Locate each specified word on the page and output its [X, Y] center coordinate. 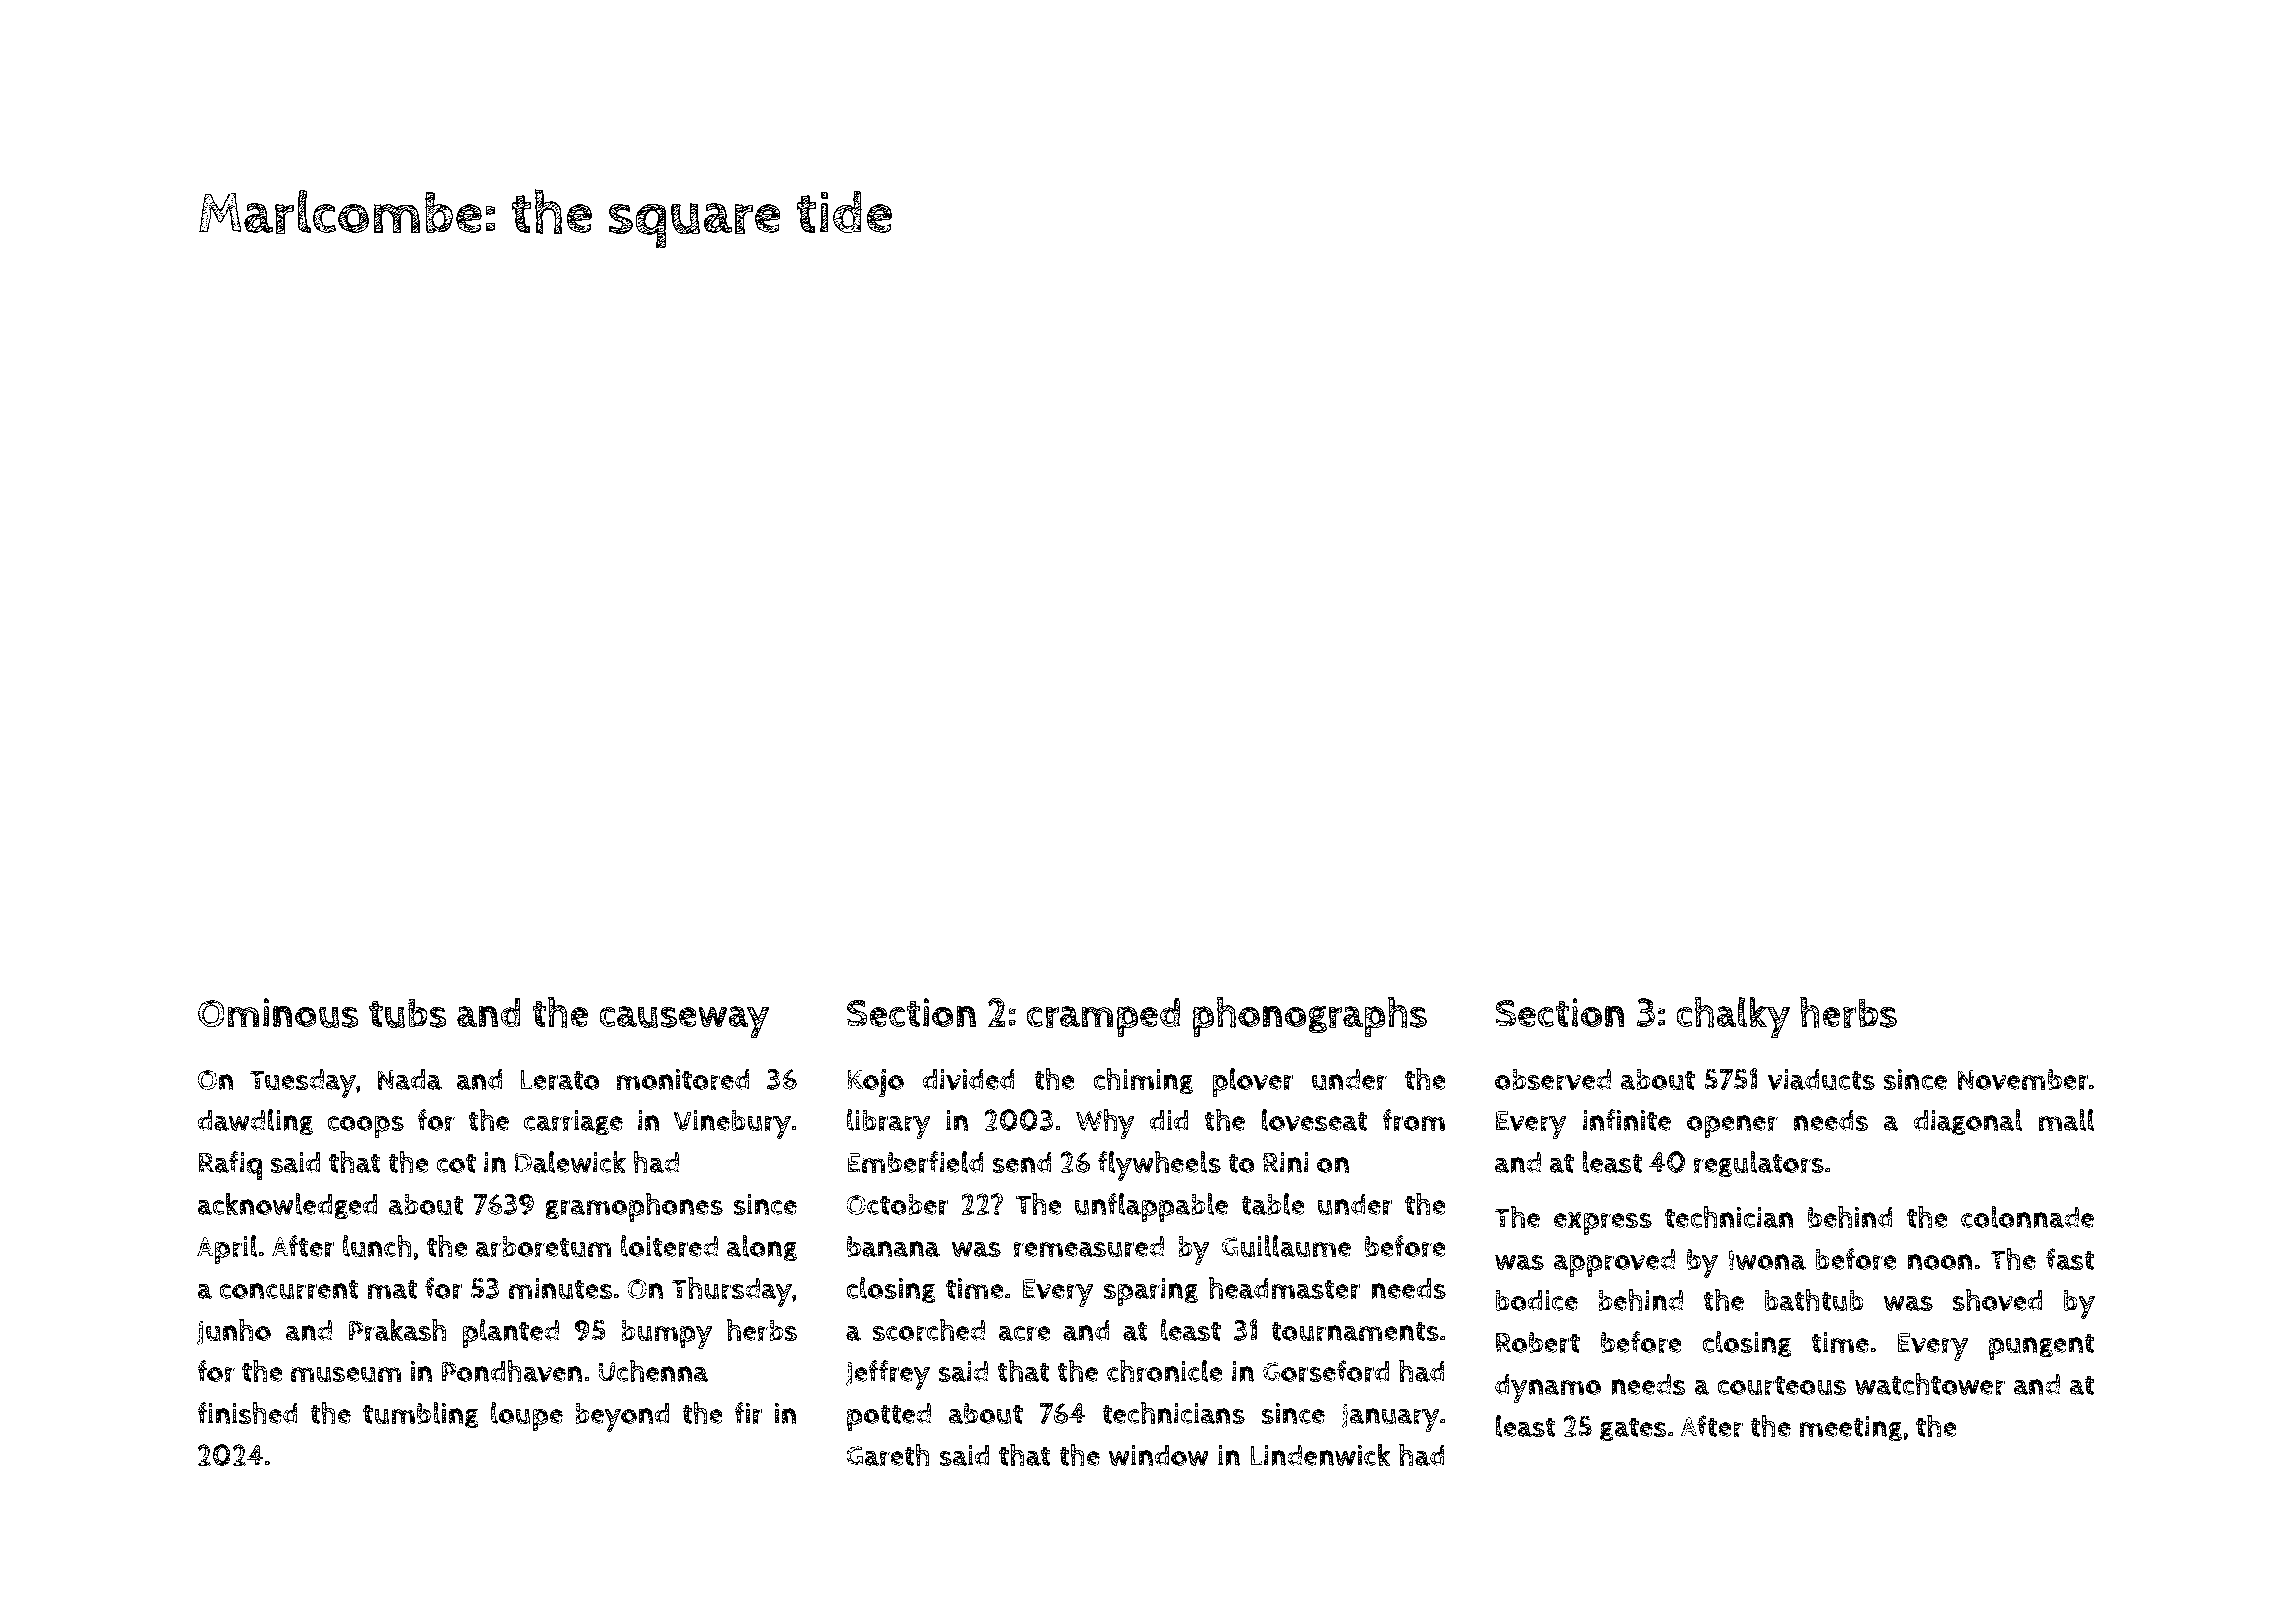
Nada [410, 1079]
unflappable [1151, 1207]
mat [392, 1289]
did [1169, 1120]
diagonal [1968, 1122]
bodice [1537, 1300]
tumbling [421, 1415]
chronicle [1165, 1371]
